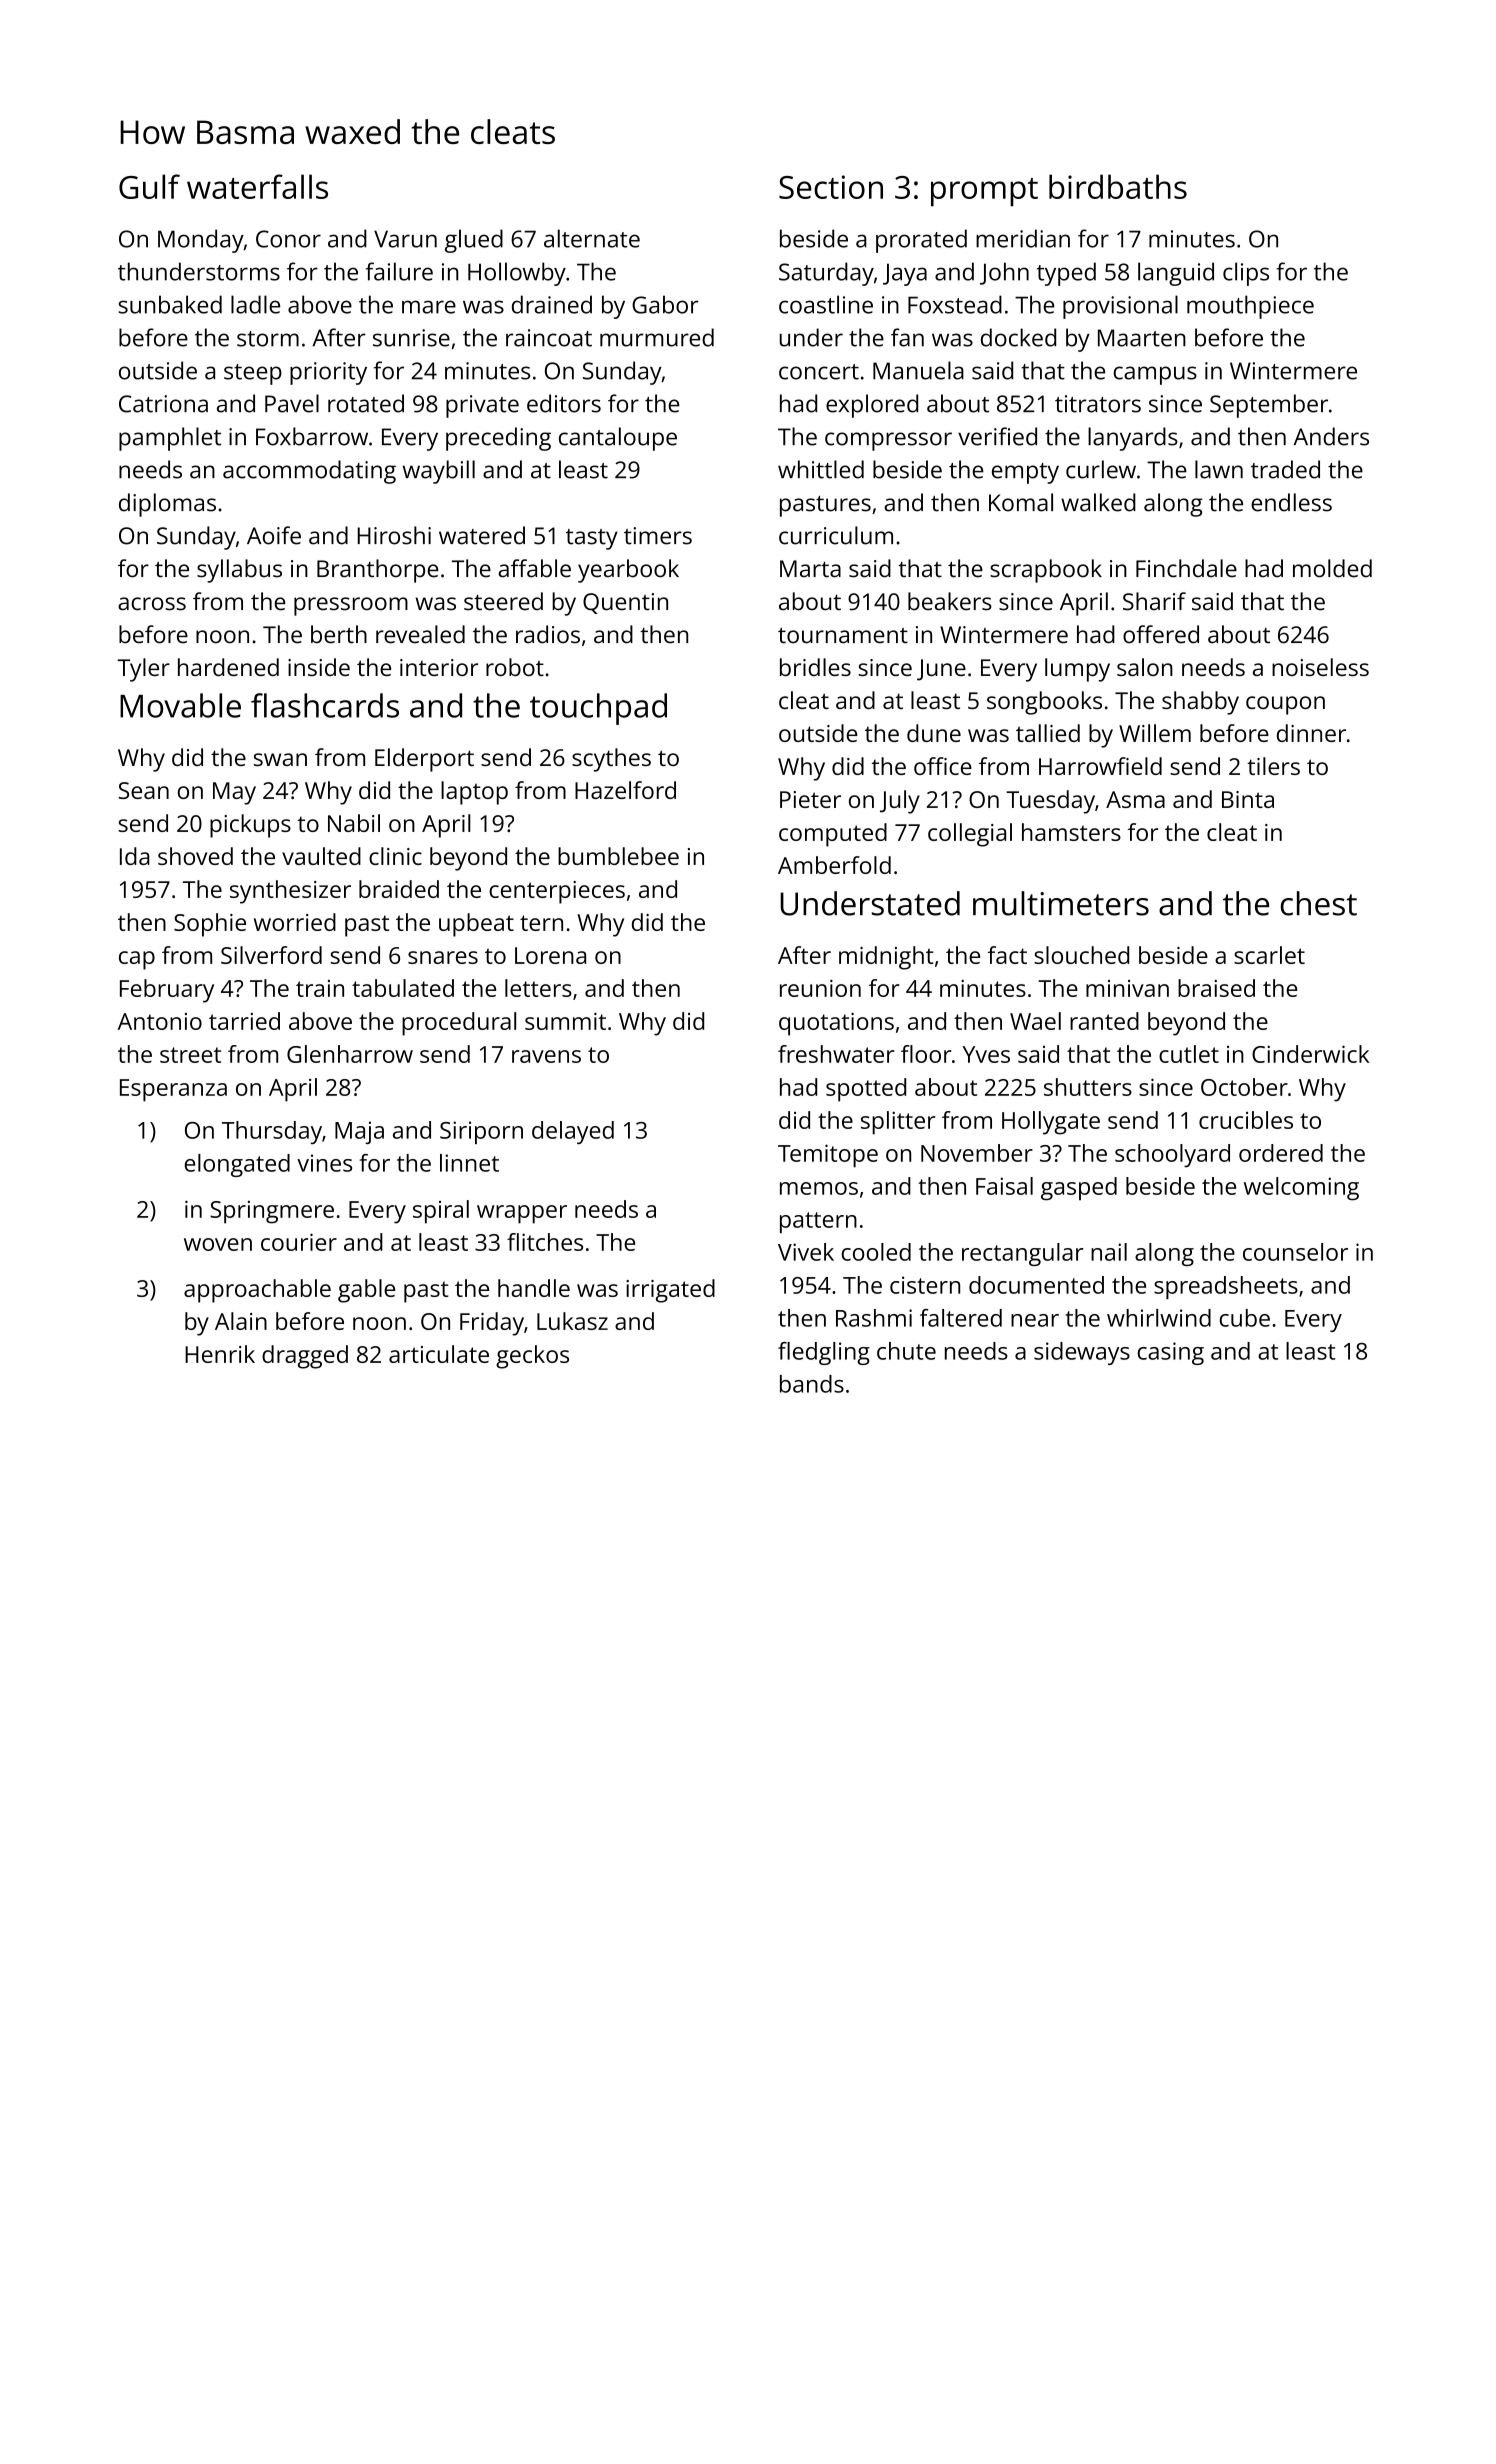  Describe the element at coordinates (328, 373) in the screenshot. I see `priority` at that location.
